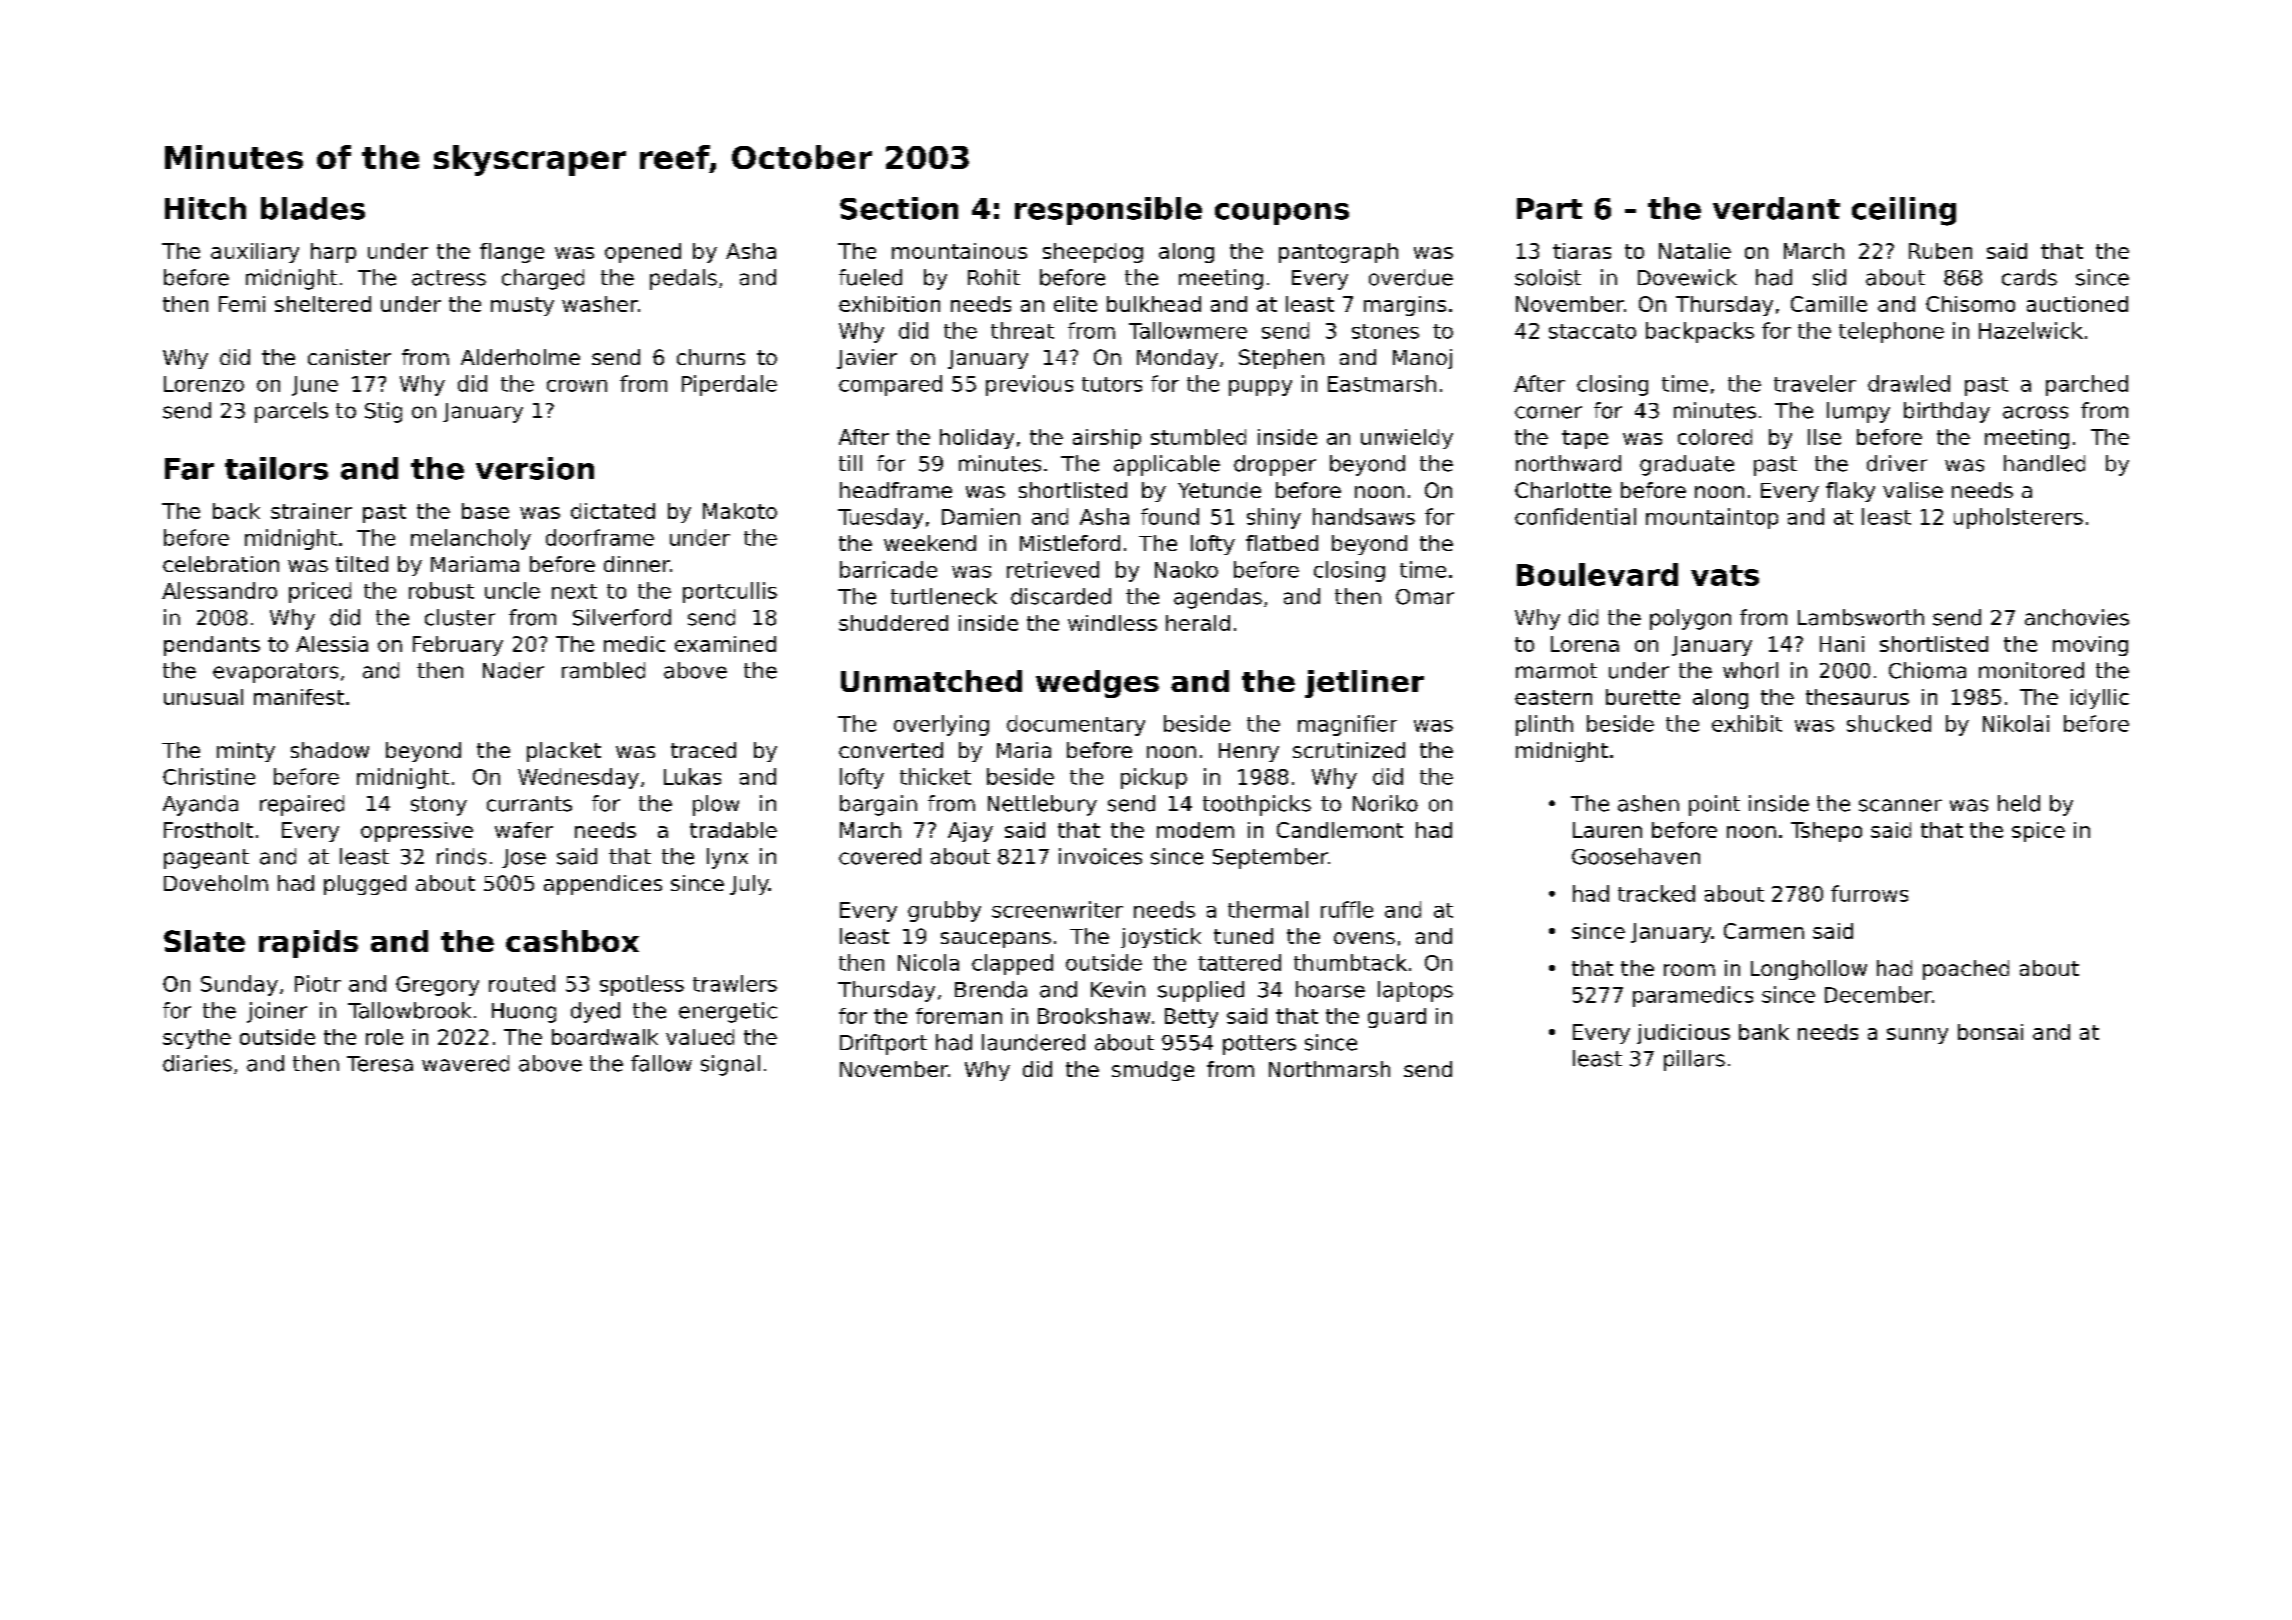 This document has width=2292, height=1620. Describe the element at coordinates (1826, 832) in the document. I see `Tshepo` at that location.
